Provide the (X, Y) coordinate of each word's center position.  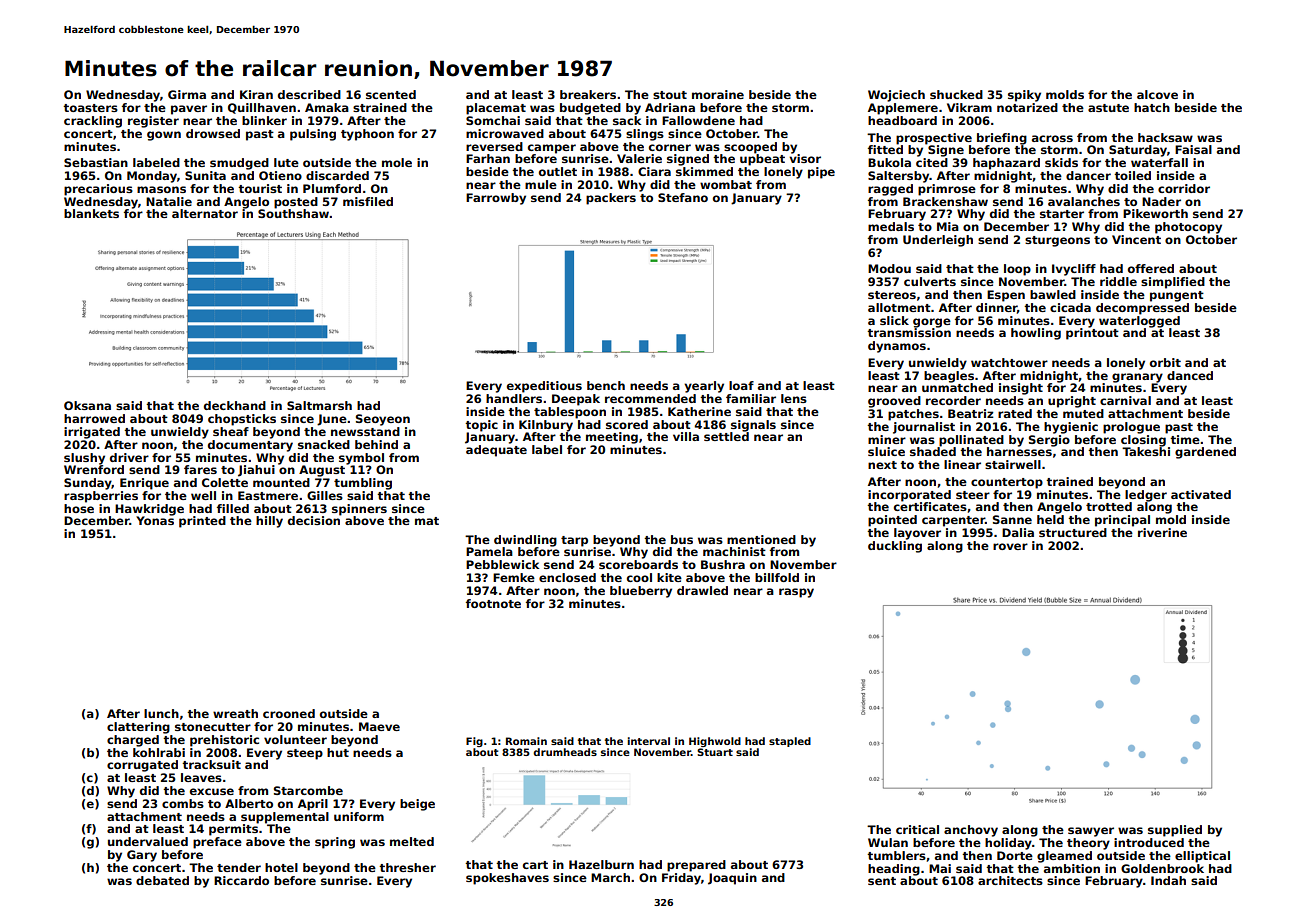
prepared (696, 866)
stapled (790, 742)
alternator (205, 213)
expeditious (544, 387)
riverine (1162, 532)
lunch (161, 713)
